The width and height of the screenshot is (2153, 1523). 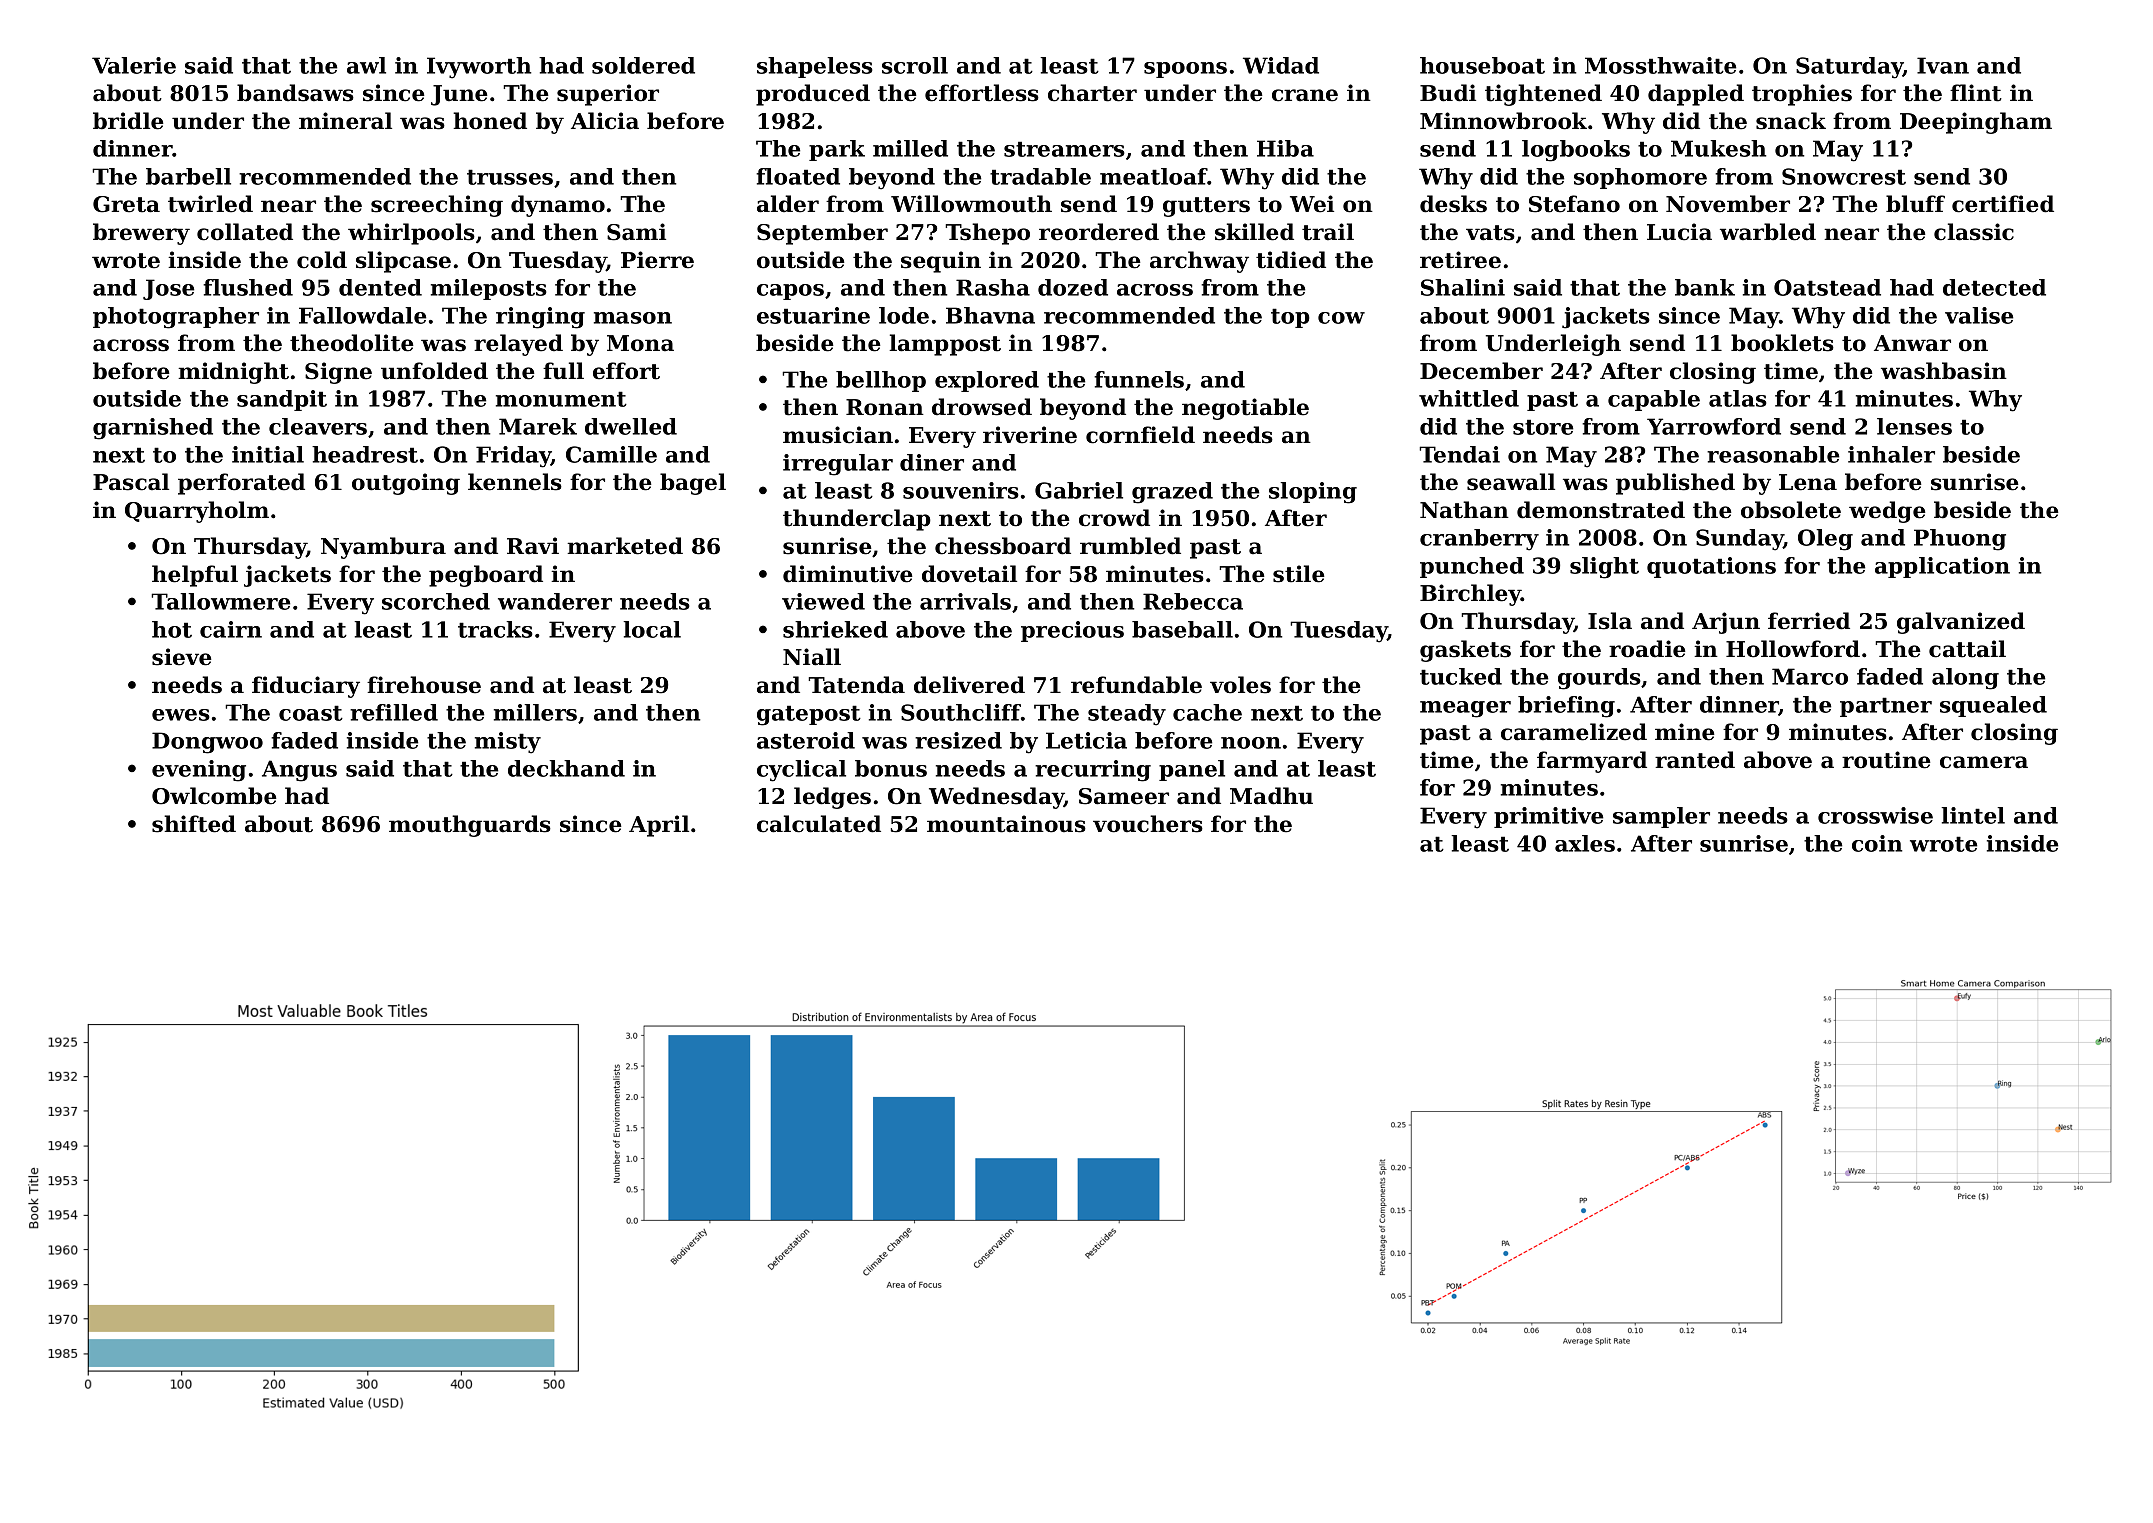 What do you see at coordinates (486, 576) in the screenshot?
I see `pegboard` at bounding box center [486, 576].
